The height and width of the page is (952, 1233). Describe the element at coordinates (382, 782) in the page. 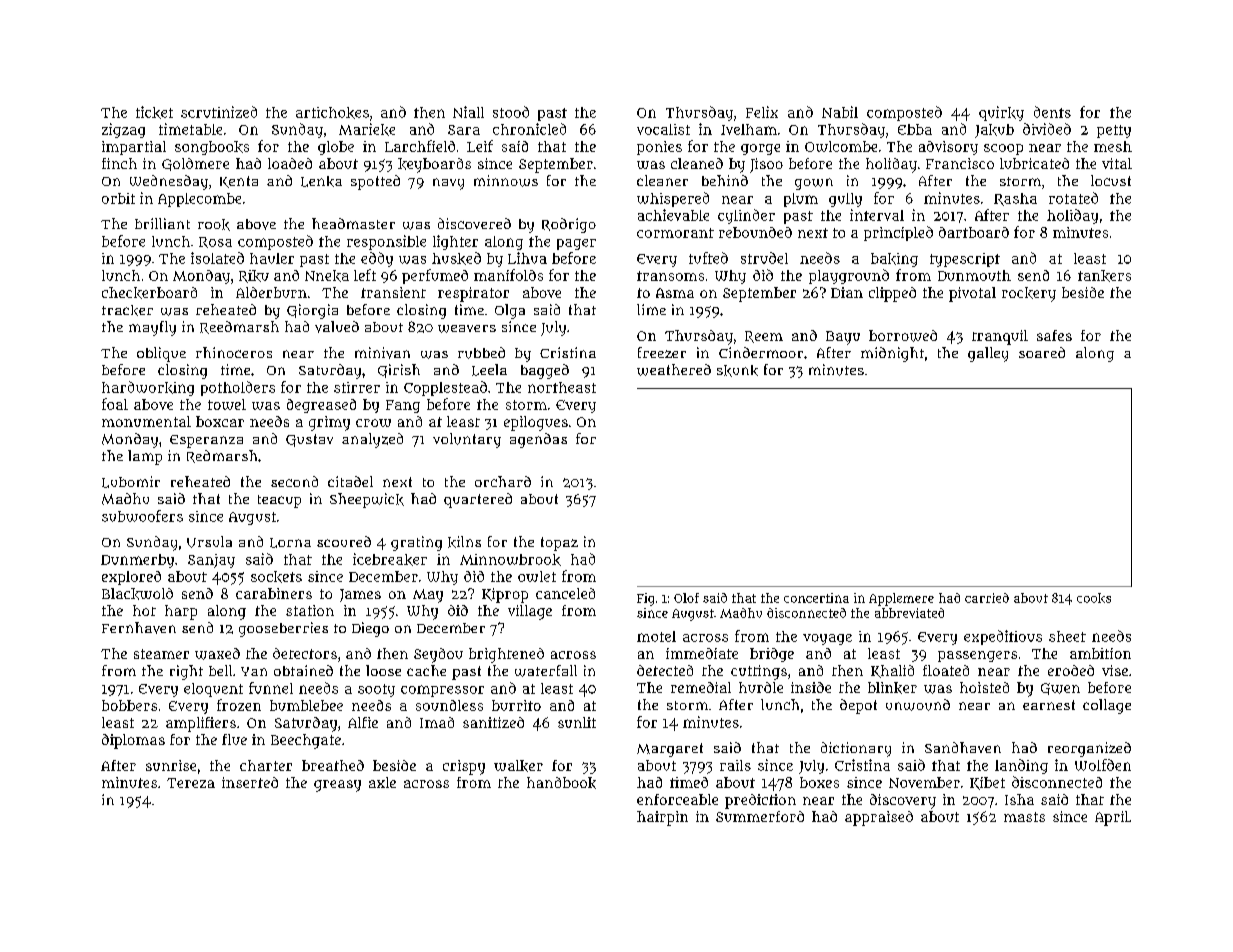

I see `axle` at that location.
